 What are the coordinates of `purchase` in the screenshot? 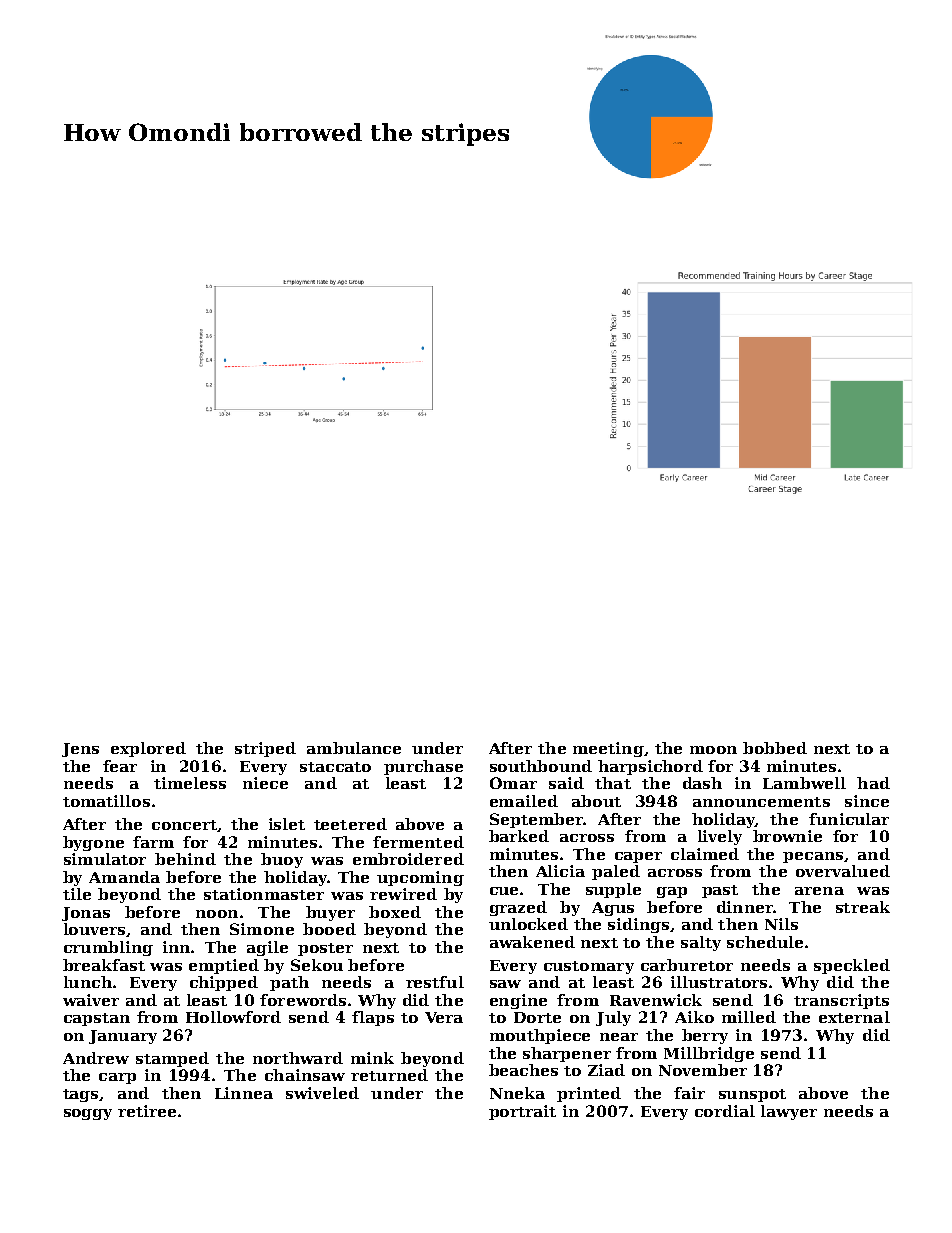 It's located at (423, 767).
